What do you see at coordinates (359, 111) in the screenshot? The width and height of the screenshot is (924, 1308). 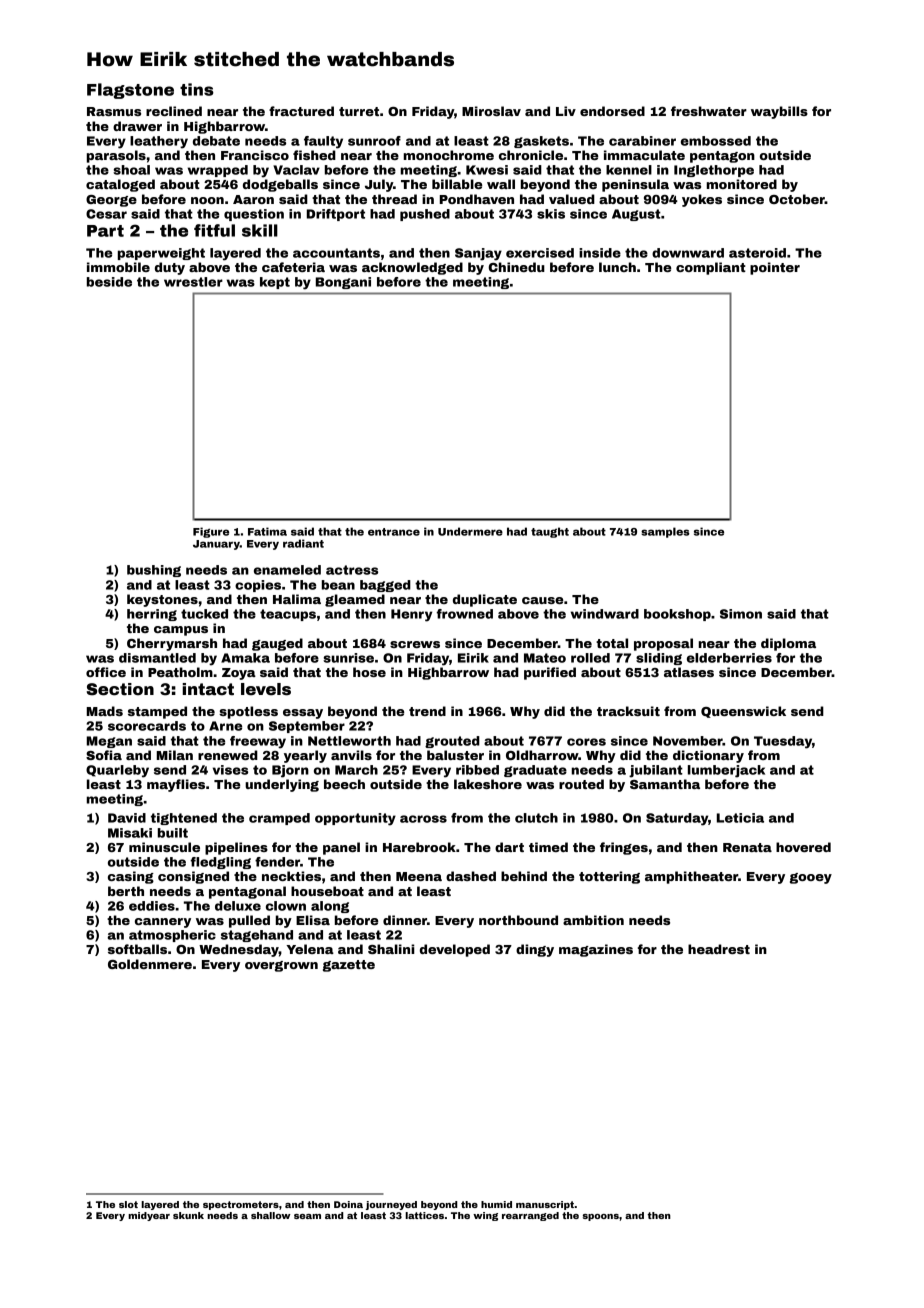 I see `turret` at bounding box center [359, 111].
